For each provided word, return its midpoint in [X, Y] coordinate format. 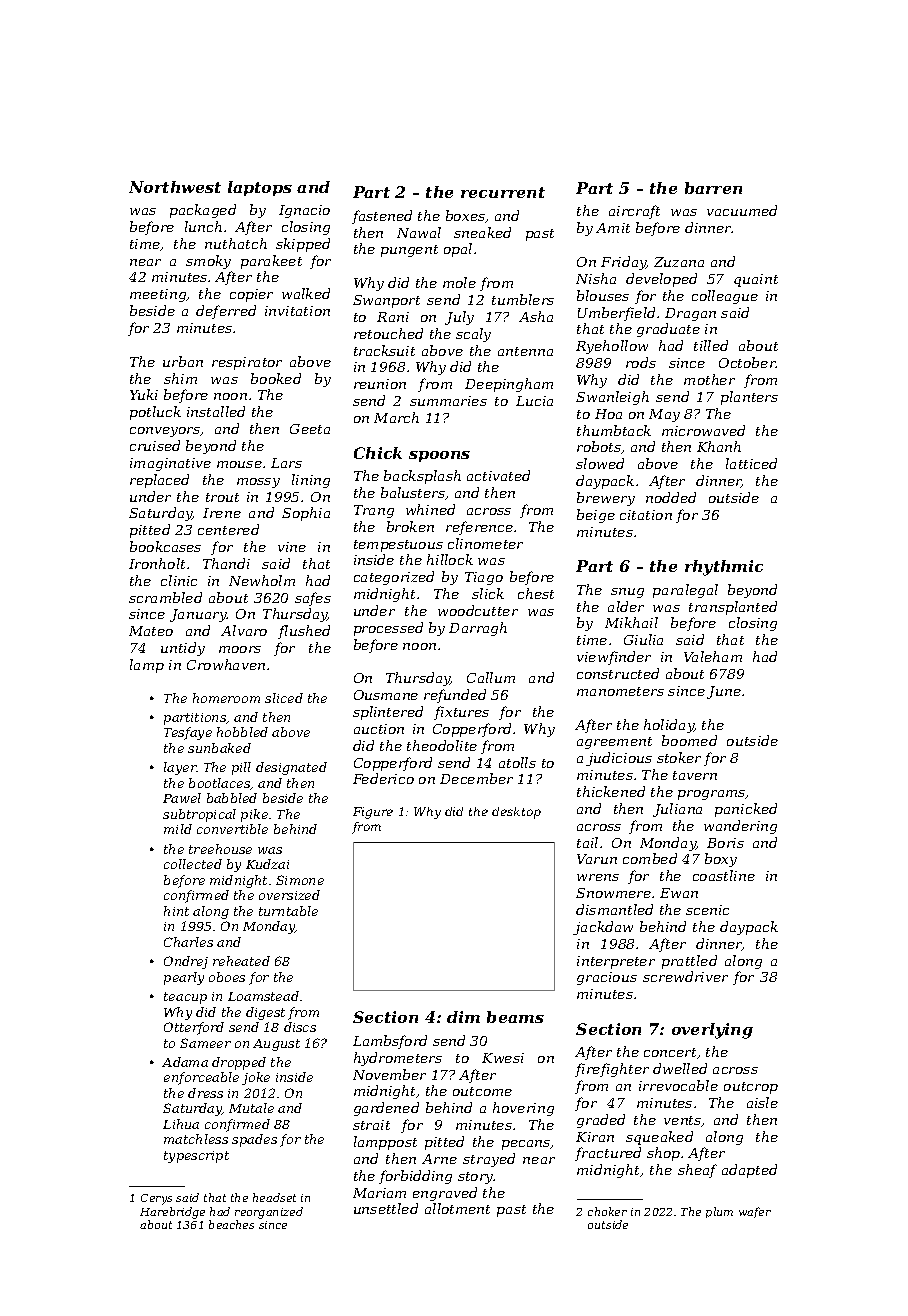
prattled [689, 962]
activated [498, 475]
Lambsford [390, 1042]
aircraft [634, 212]
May [664, 415]
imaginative [170, 464]
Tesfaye [188, 733]
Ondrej [186, 962]
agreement [614, 743]
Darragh [478, 629]
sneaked [482, 232]
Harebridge [172, 1213]
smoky [208, 262]
